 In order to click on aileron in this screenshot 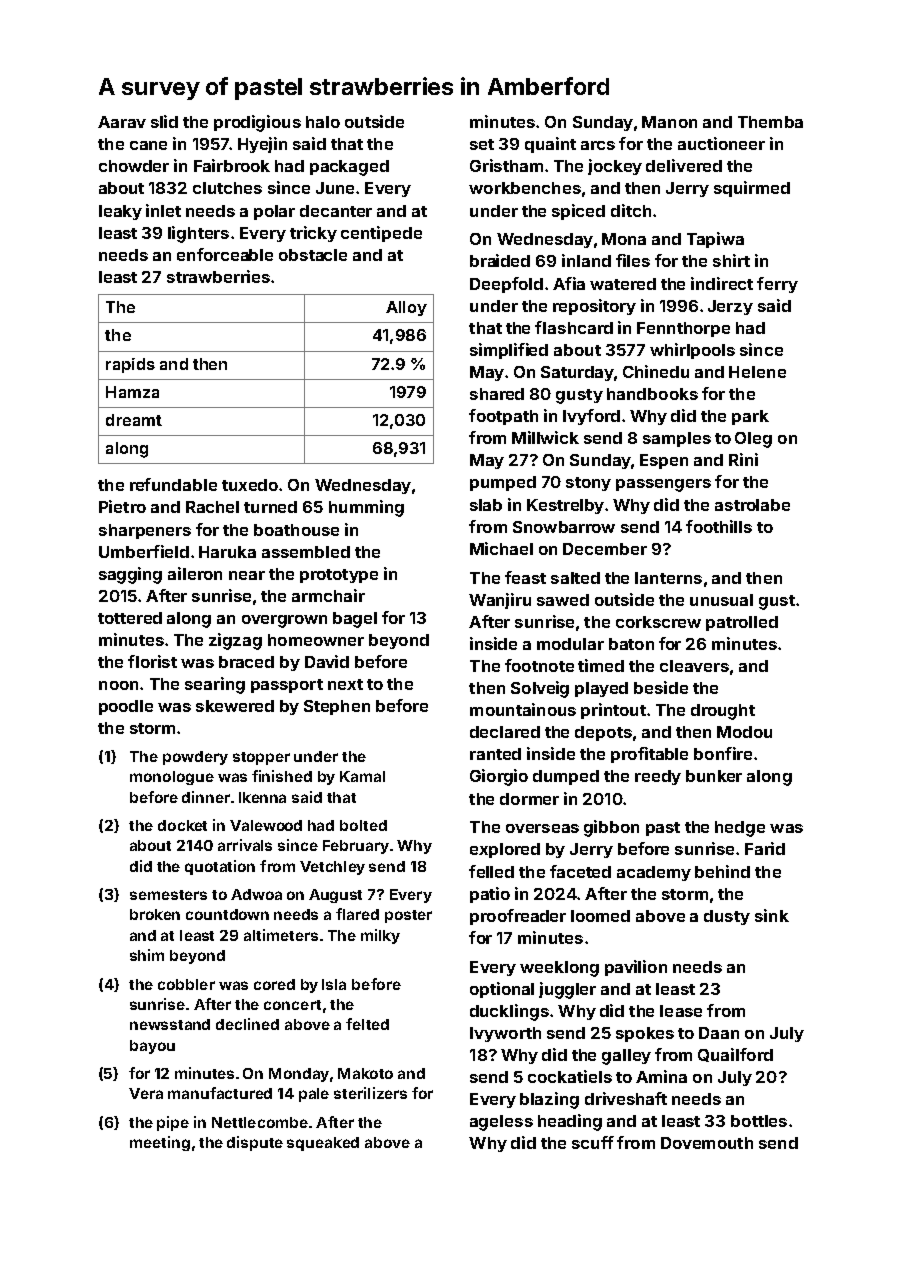, I will do `click(195, 573)`.
